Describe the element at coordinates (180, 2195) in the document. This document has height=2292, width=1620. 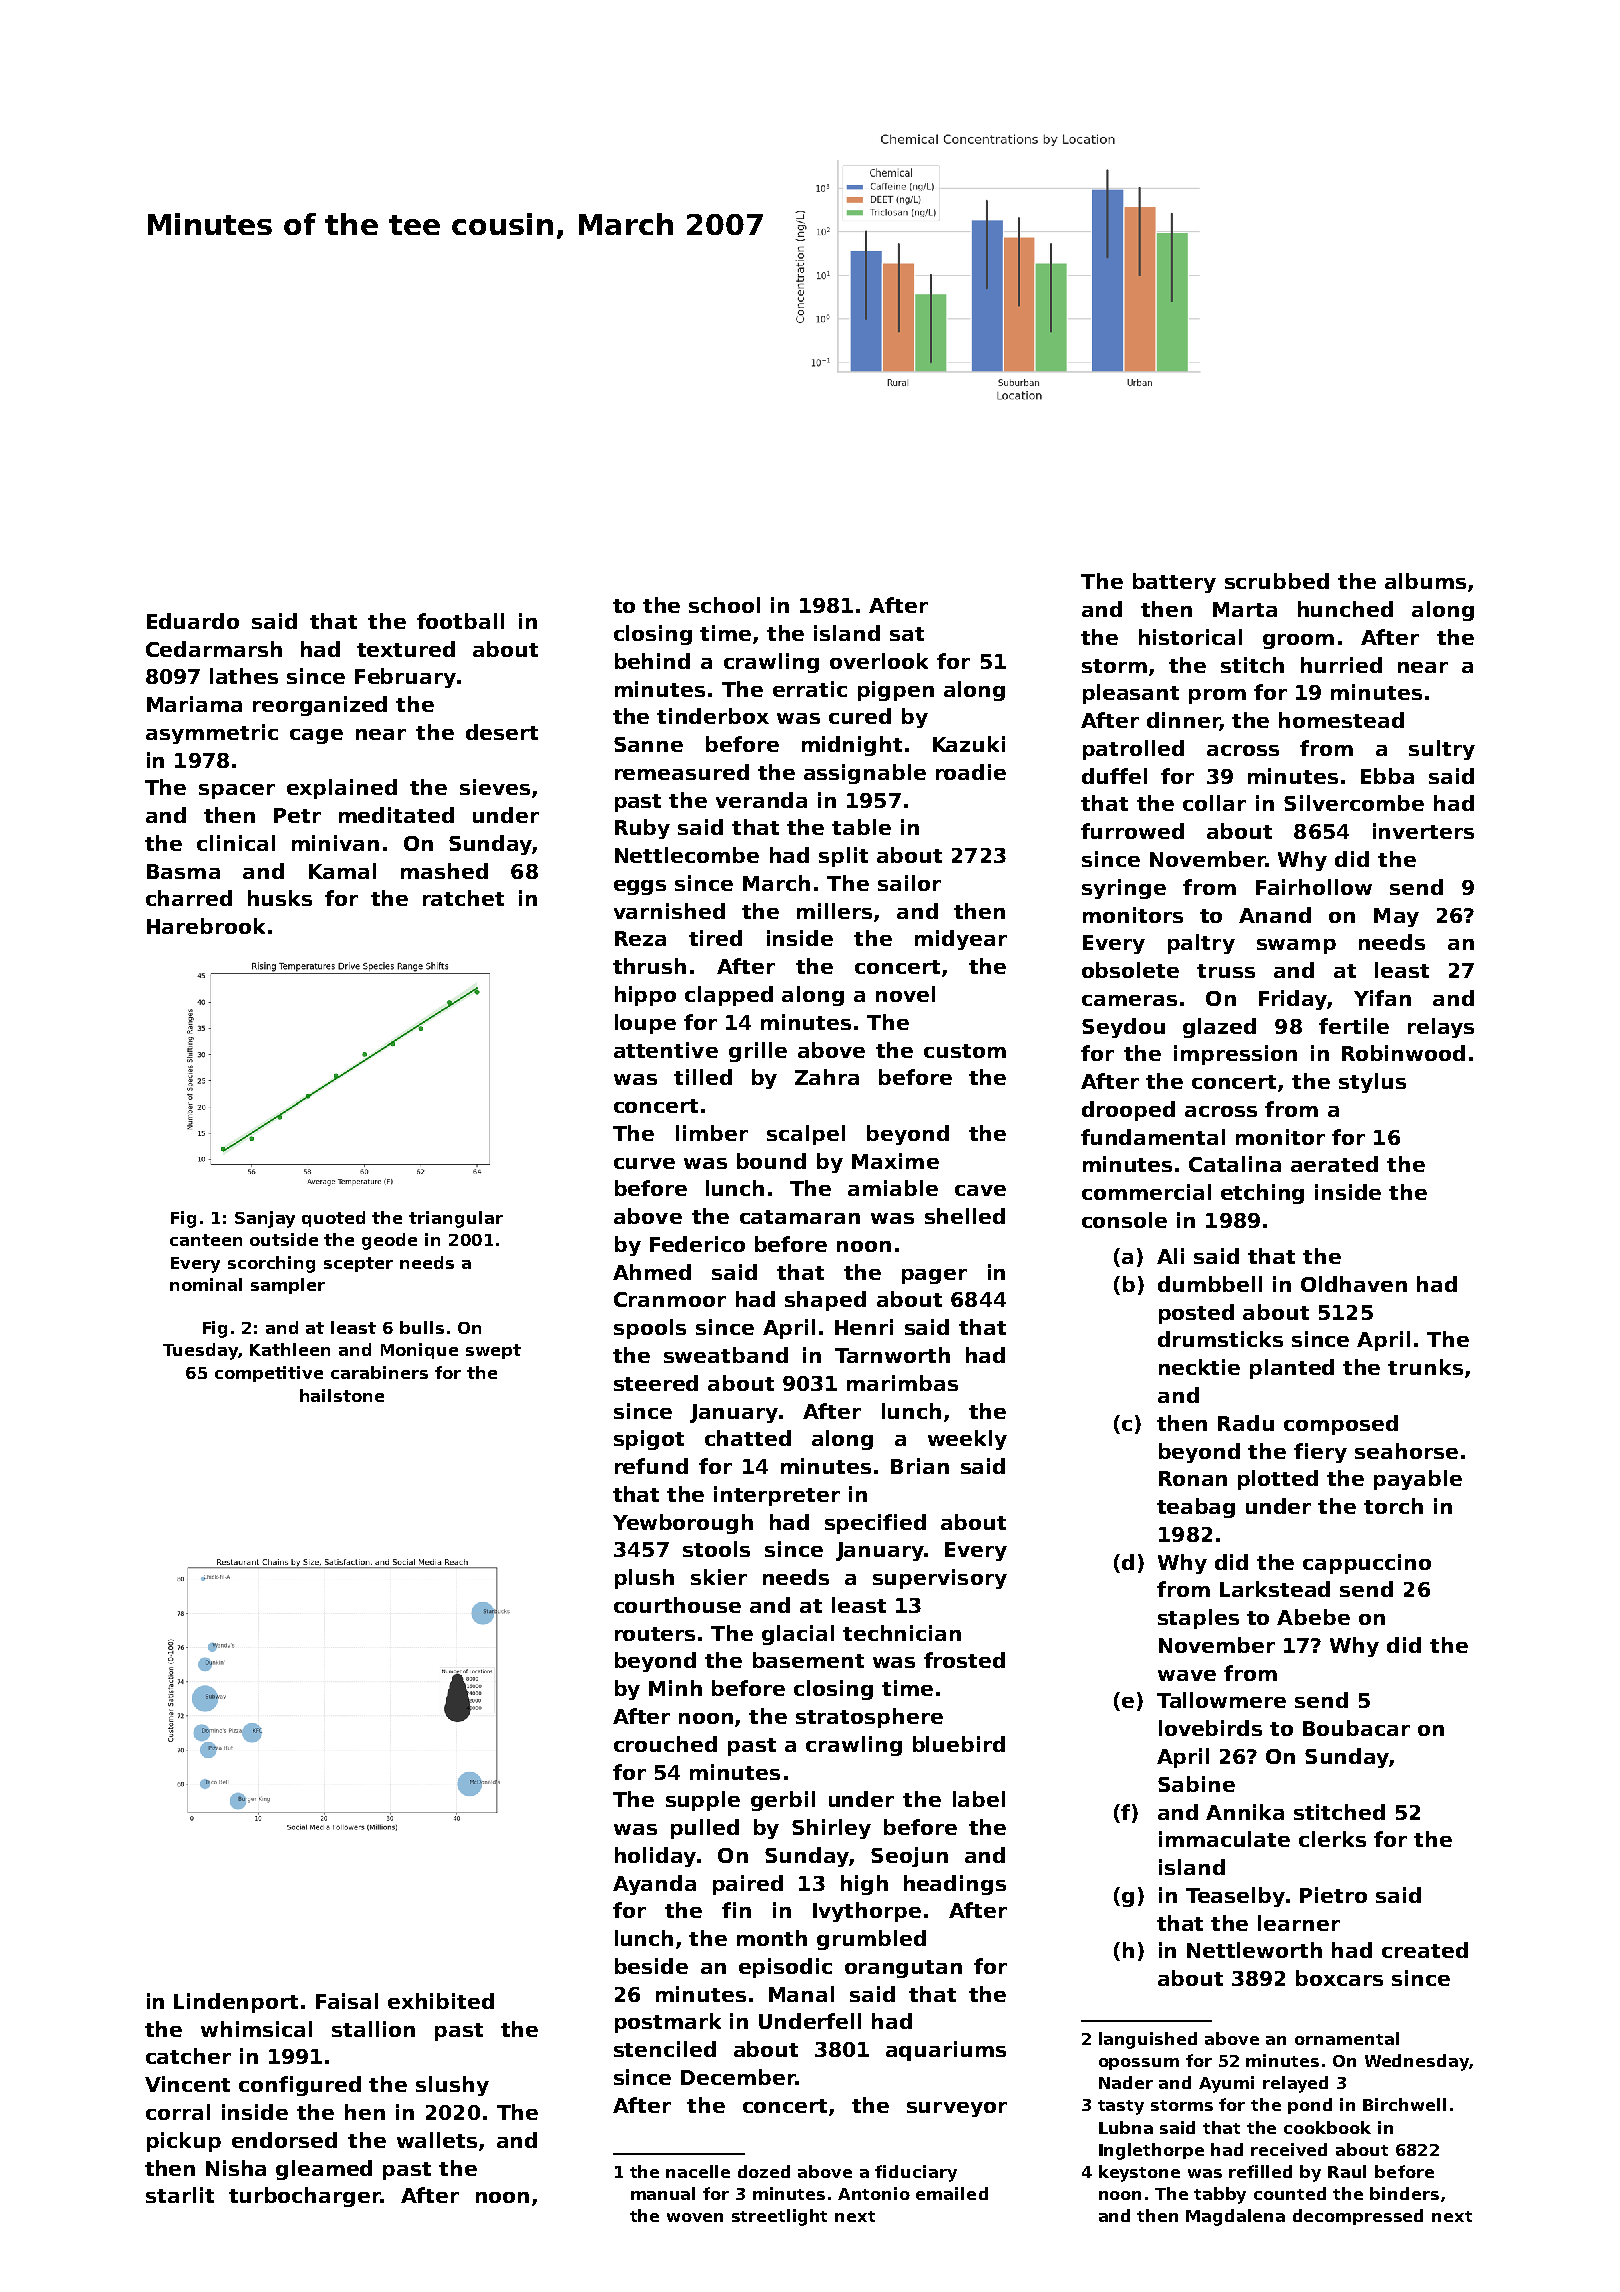
I see `starlit` at that location.
